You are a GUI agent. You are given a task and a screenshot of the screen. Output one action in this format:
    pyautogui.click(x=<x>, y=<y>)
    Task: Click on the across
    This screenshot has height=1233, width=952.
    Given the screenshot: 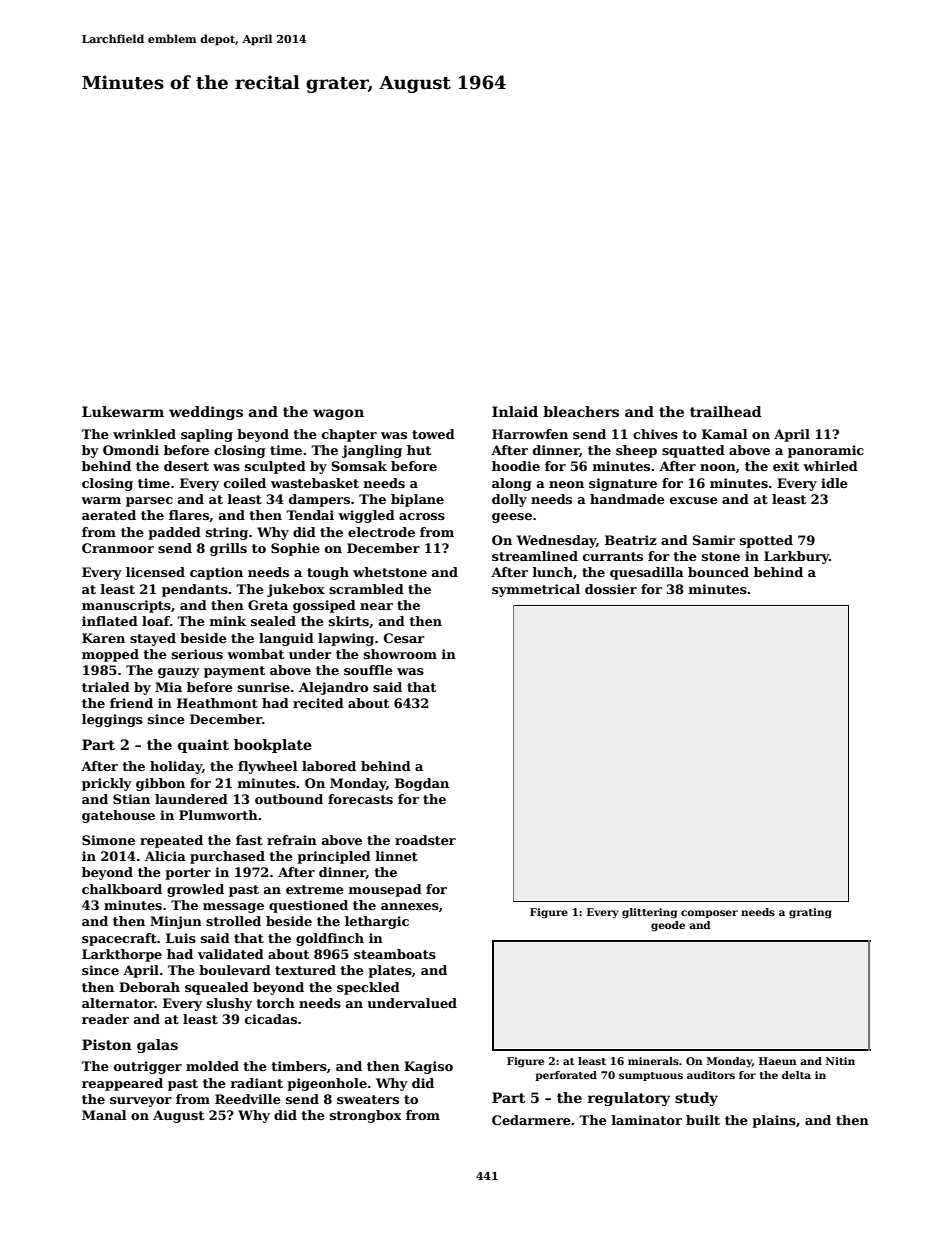 What is the action you would take?
    pyautogui.click(x=422, y=516)
